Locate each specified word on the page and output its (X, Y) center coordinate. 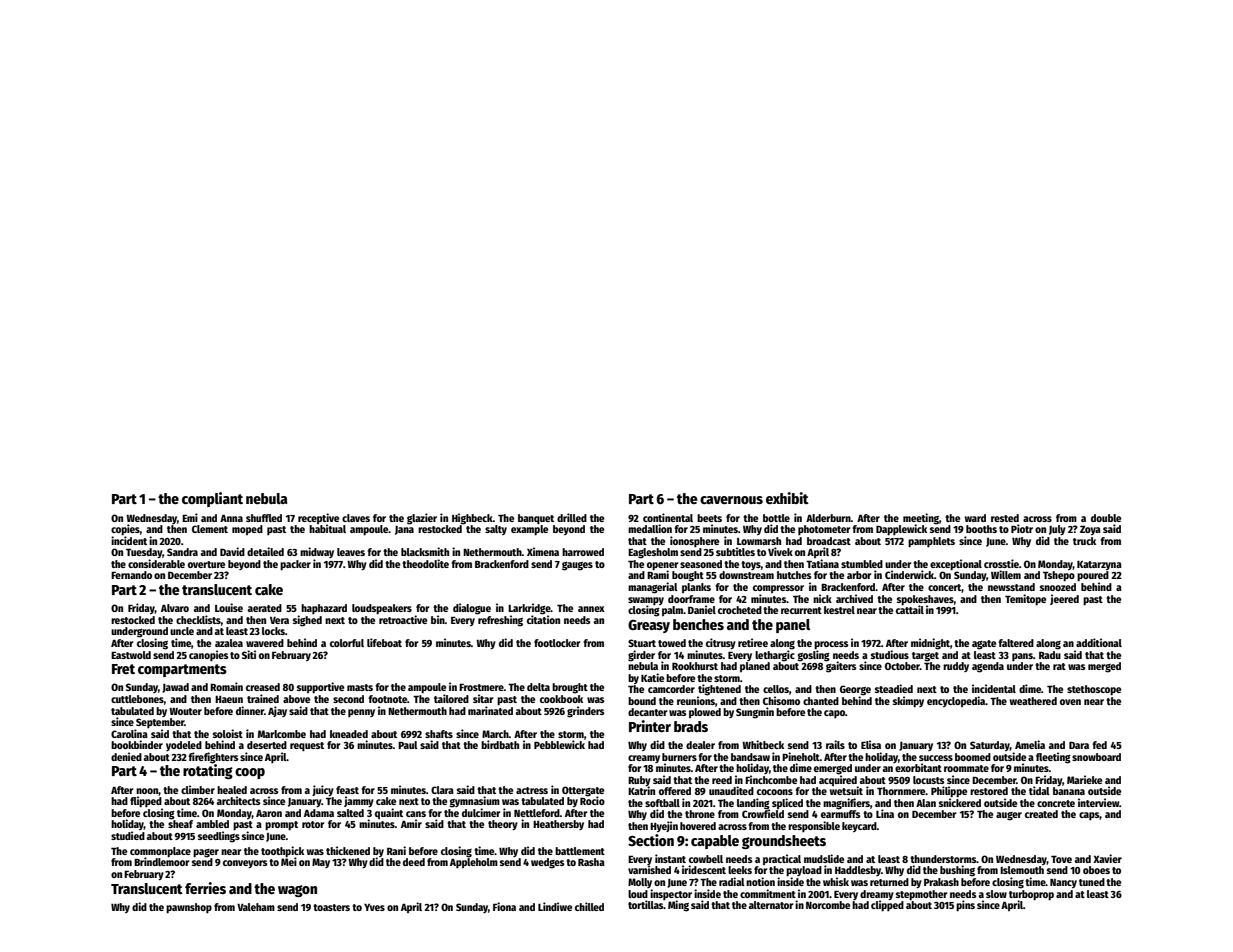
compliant (212, 499)
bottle (776, 518)
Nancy (1063, 883)
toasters (331, 907)
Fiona (504, 906)
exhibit (787, 498)
